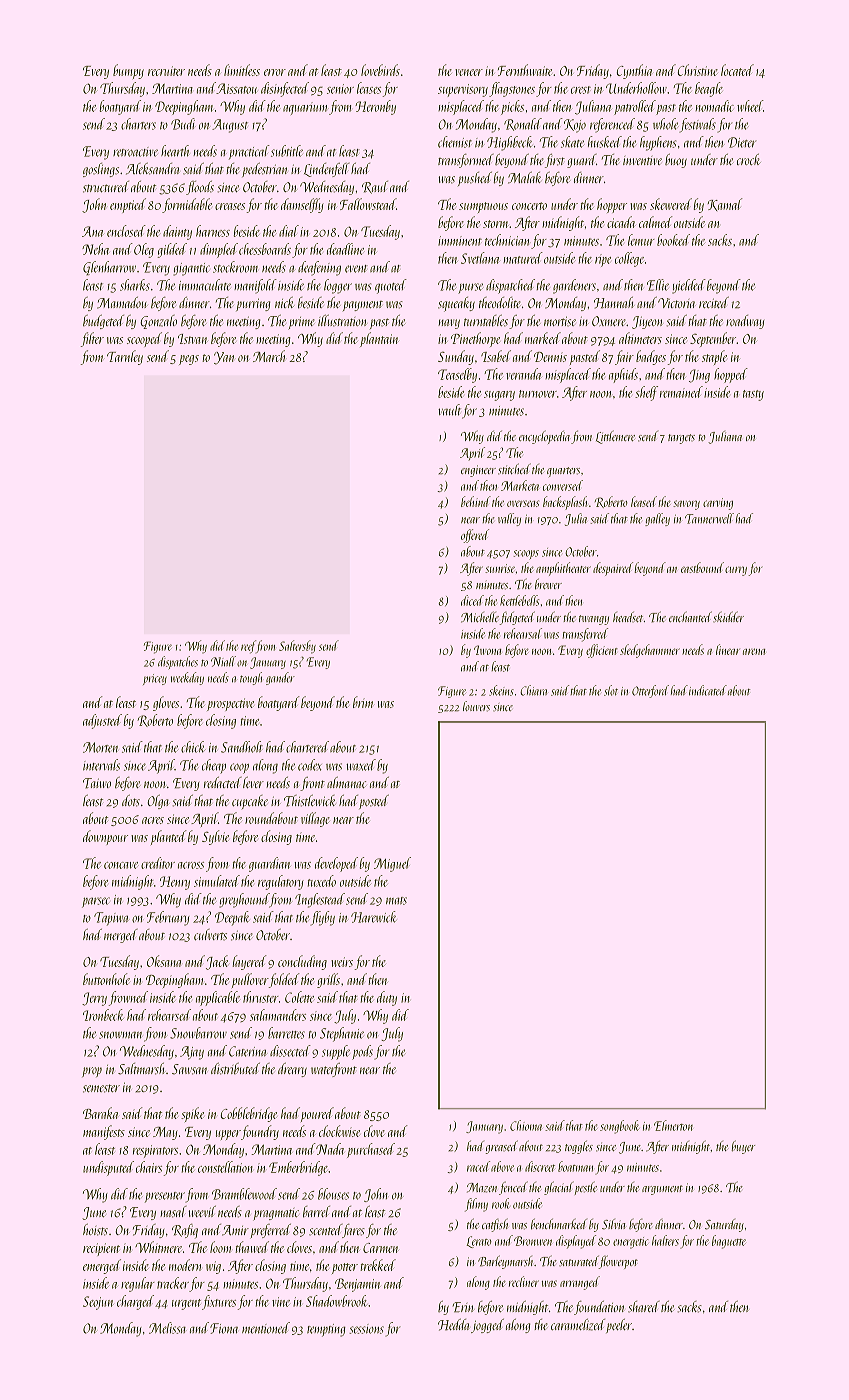 This image has height=1400, width=849. I want to click on Baraka, so click(100, 1113).
